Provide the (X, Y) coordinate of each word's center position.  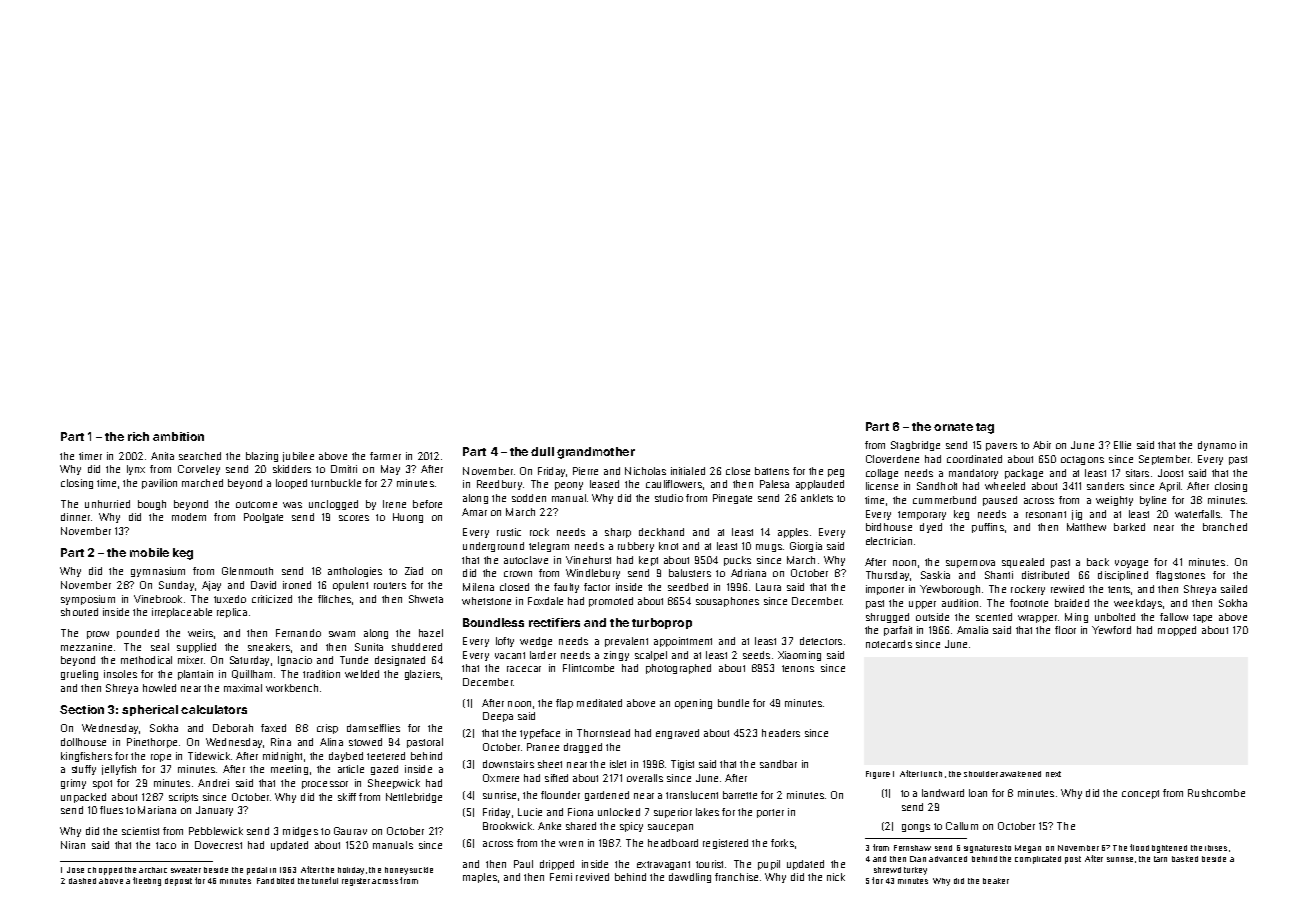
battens (772, 471)
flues (111, 810)
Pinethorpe (152, 743)
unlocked (619, 812)
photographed (678, 669)
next (1053, 774)
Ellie (1122, 445)
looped (291, 484)
